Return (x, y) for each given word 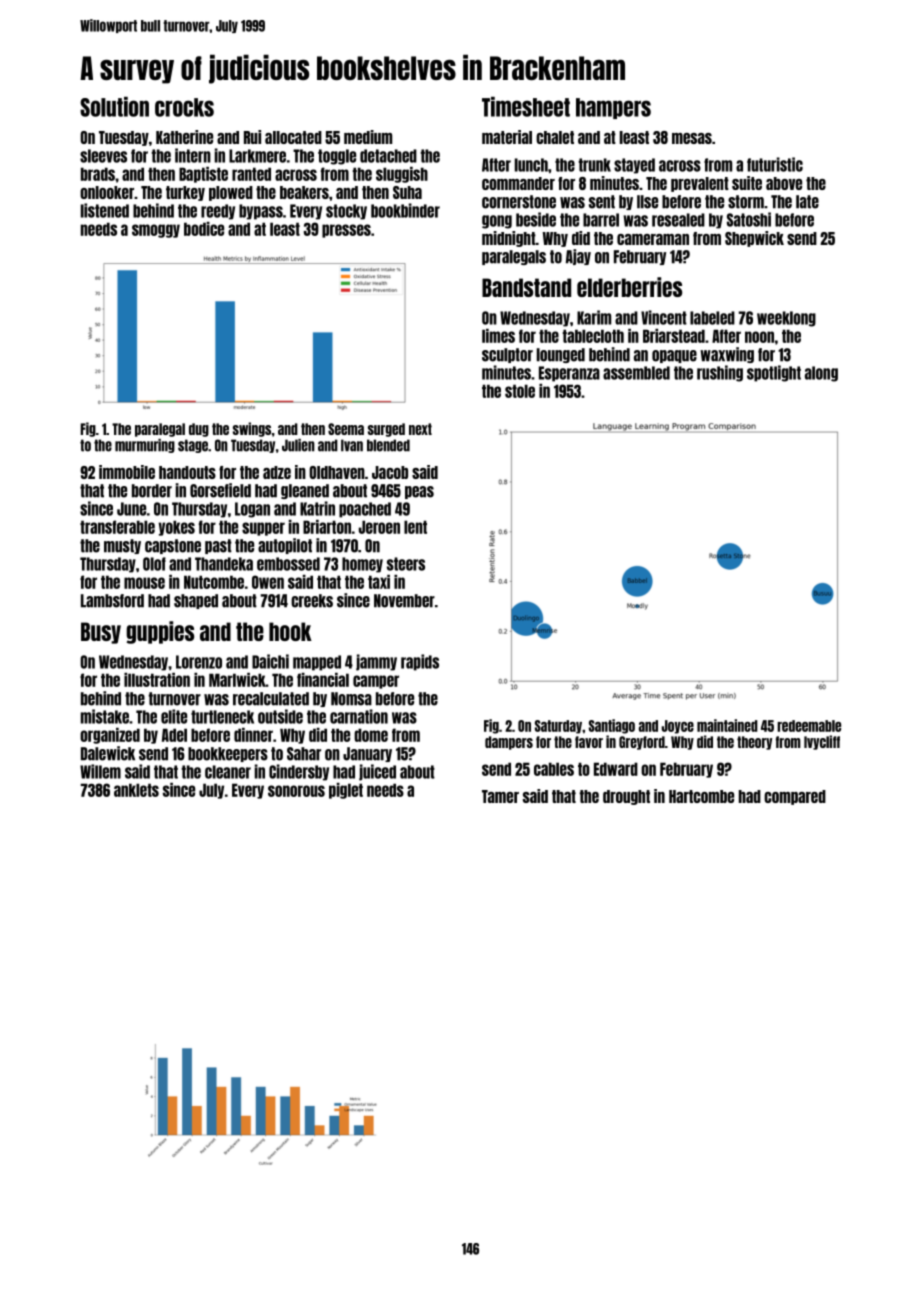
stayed (634, 166)
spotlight (774, 373)
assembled (636, 373)
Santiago (612, 726)
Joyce (677, 727)
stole (520, 391)
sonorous (296, 791)
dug (199, 430)
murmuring (145, 446)
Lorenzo (199, 662)
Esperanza (569, 374)
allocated (293, 137)
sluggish (402, 175)
